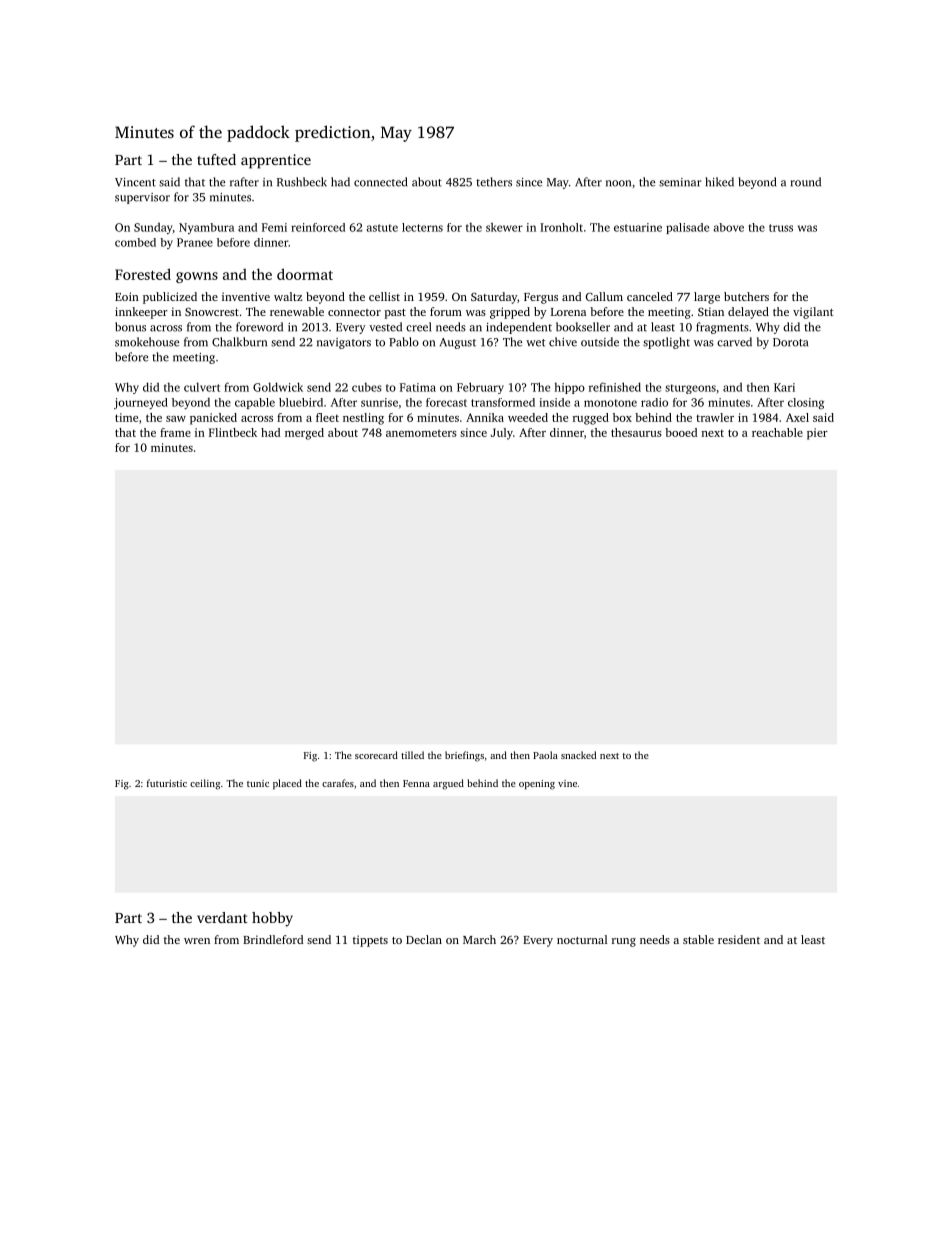 The height and width of the screenshot is (1233, 952). What do you see at coordinates (618, 183) in the screenshot?
I see `noon` at bounding box center [618, 183].
